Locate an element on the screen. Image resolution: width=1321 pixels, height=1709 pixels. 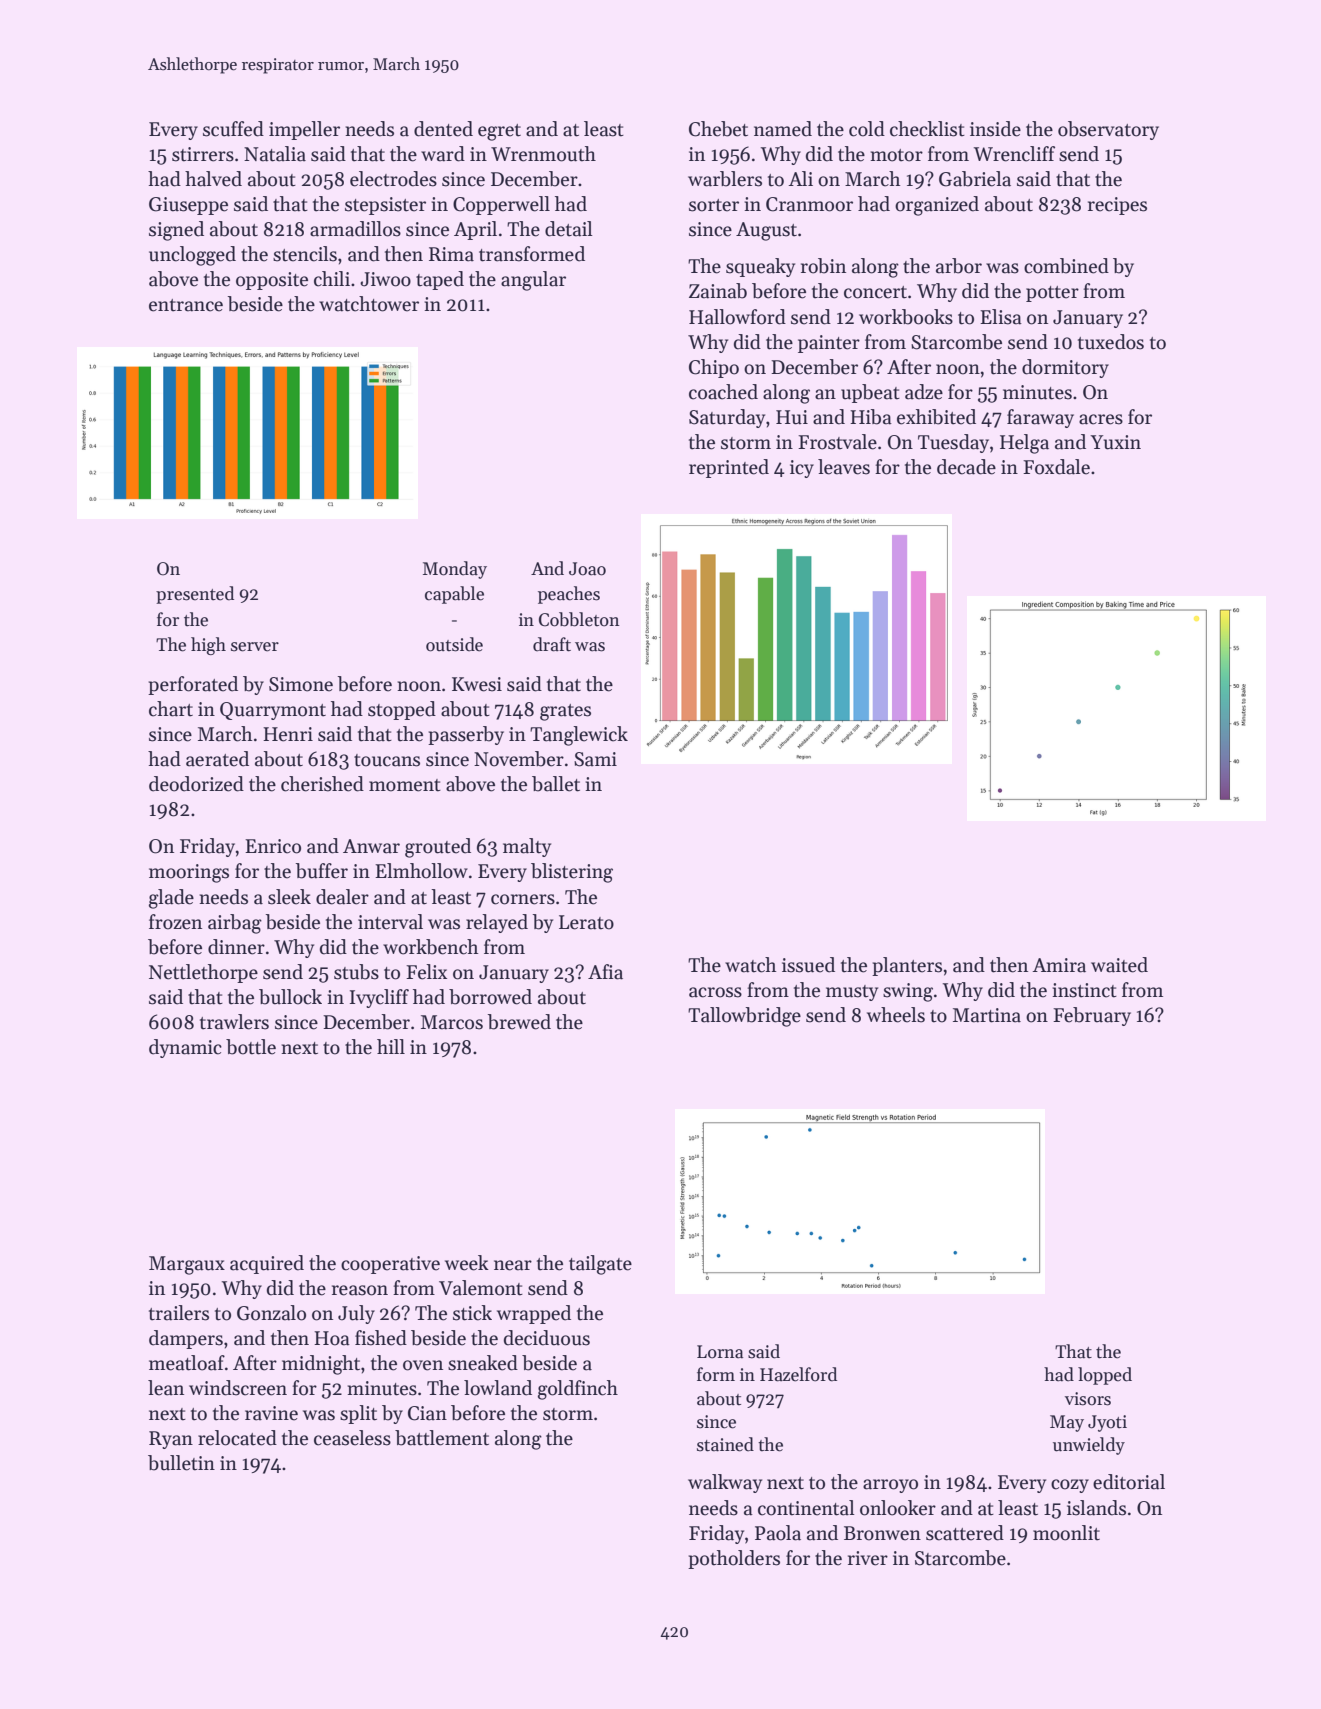
scuffed is located at coordinates (233, 129).
